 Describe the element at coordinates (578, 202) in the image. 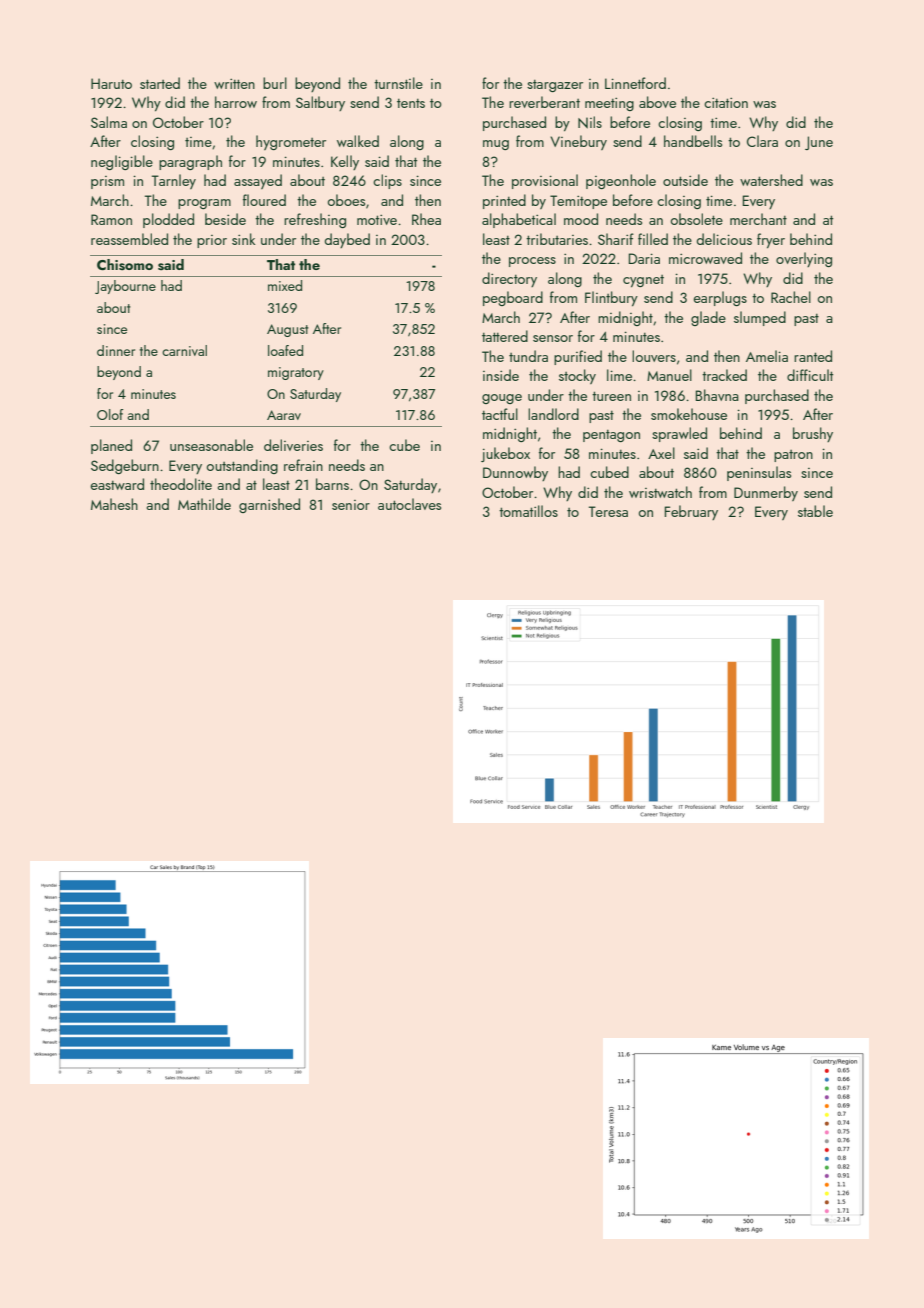

I see `Temitope` at that location.
